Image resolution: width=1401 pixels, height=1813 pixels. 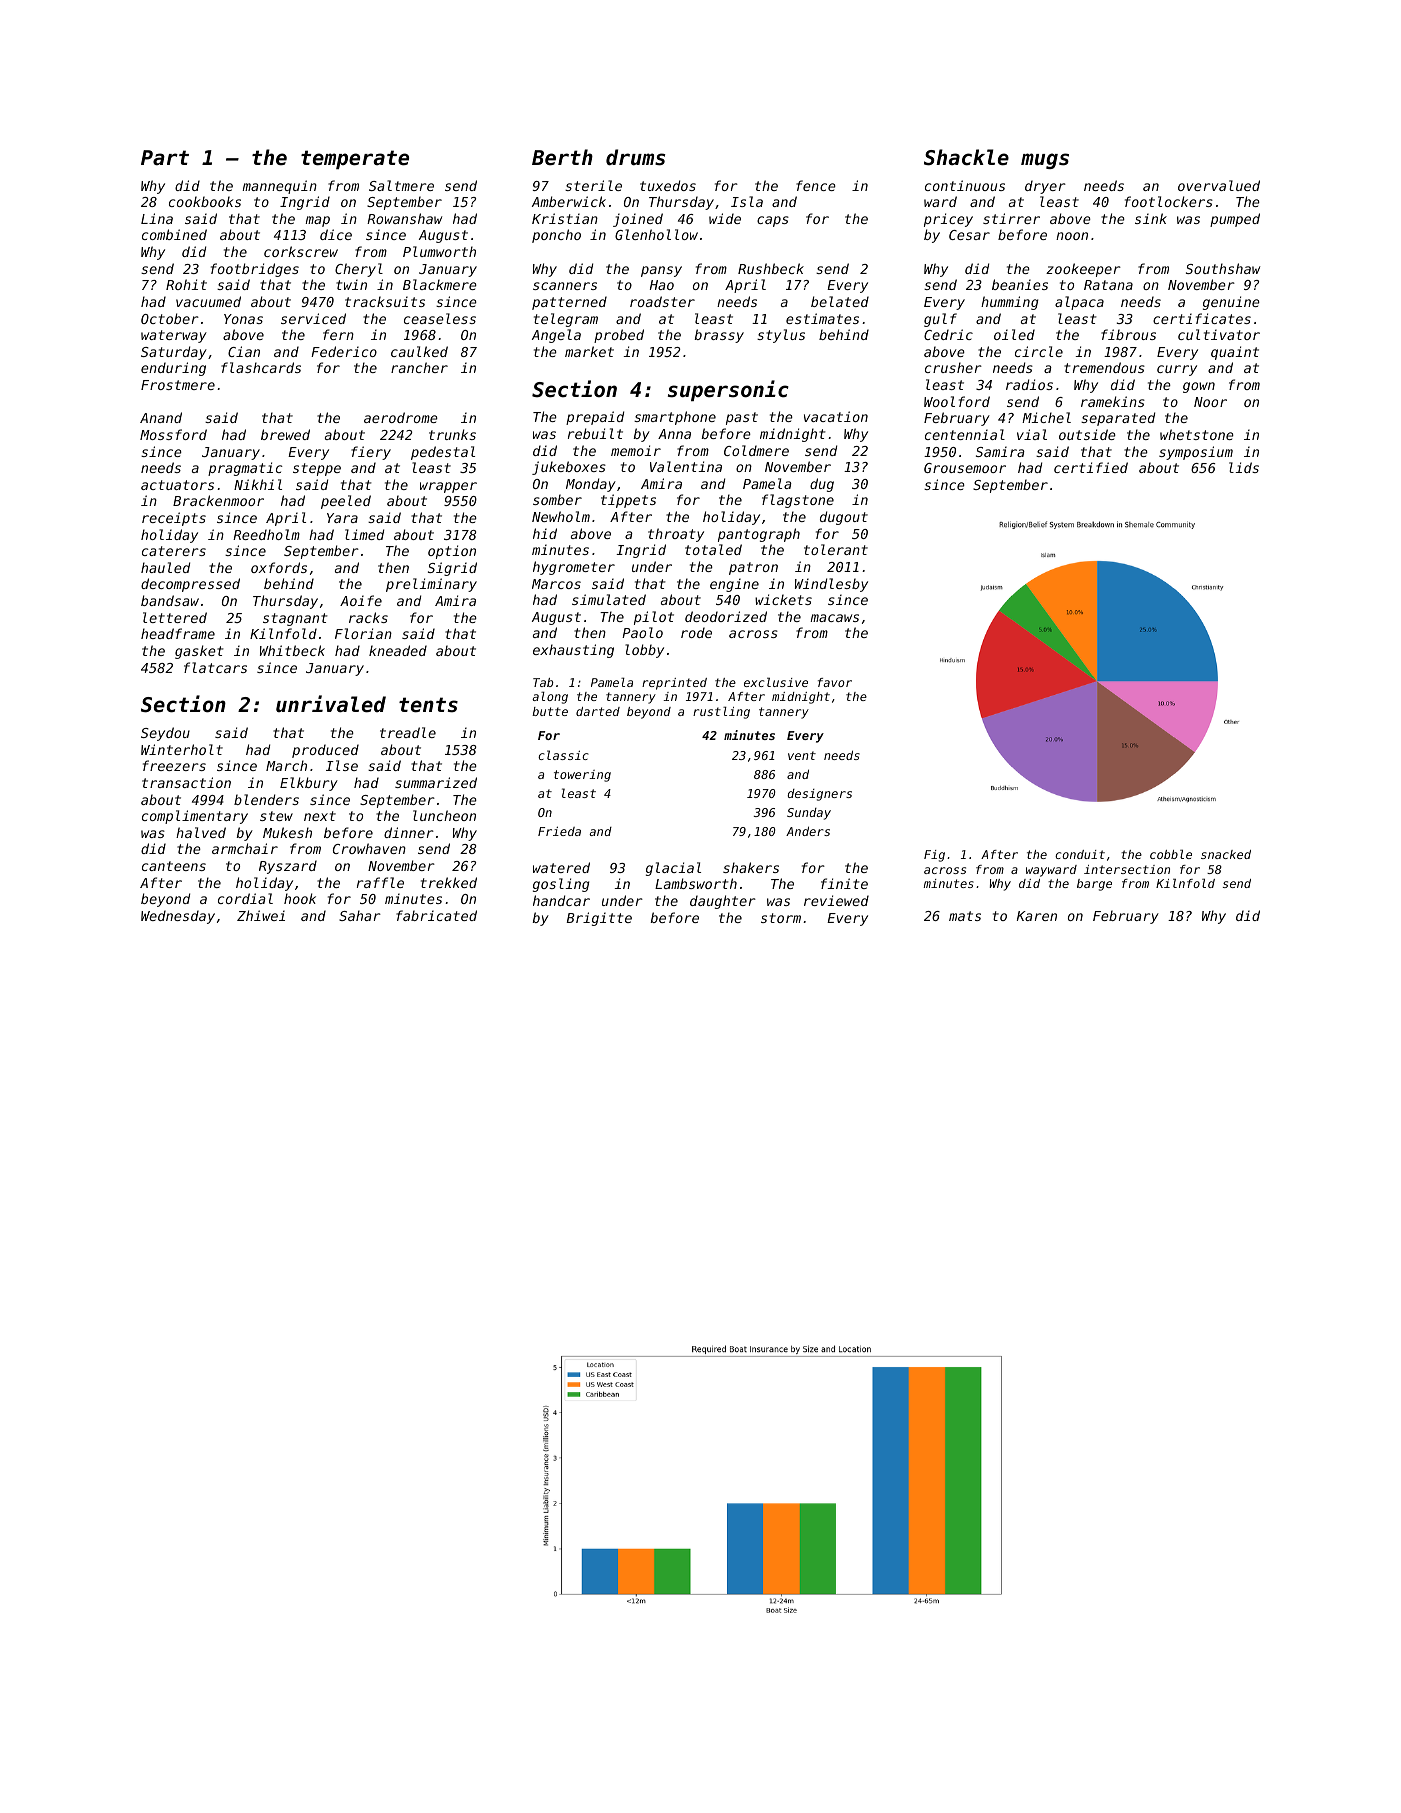 What do you see at coordinates (599, 919) in the page?
I see `Brigitte` at bounding box center [599, 919].
